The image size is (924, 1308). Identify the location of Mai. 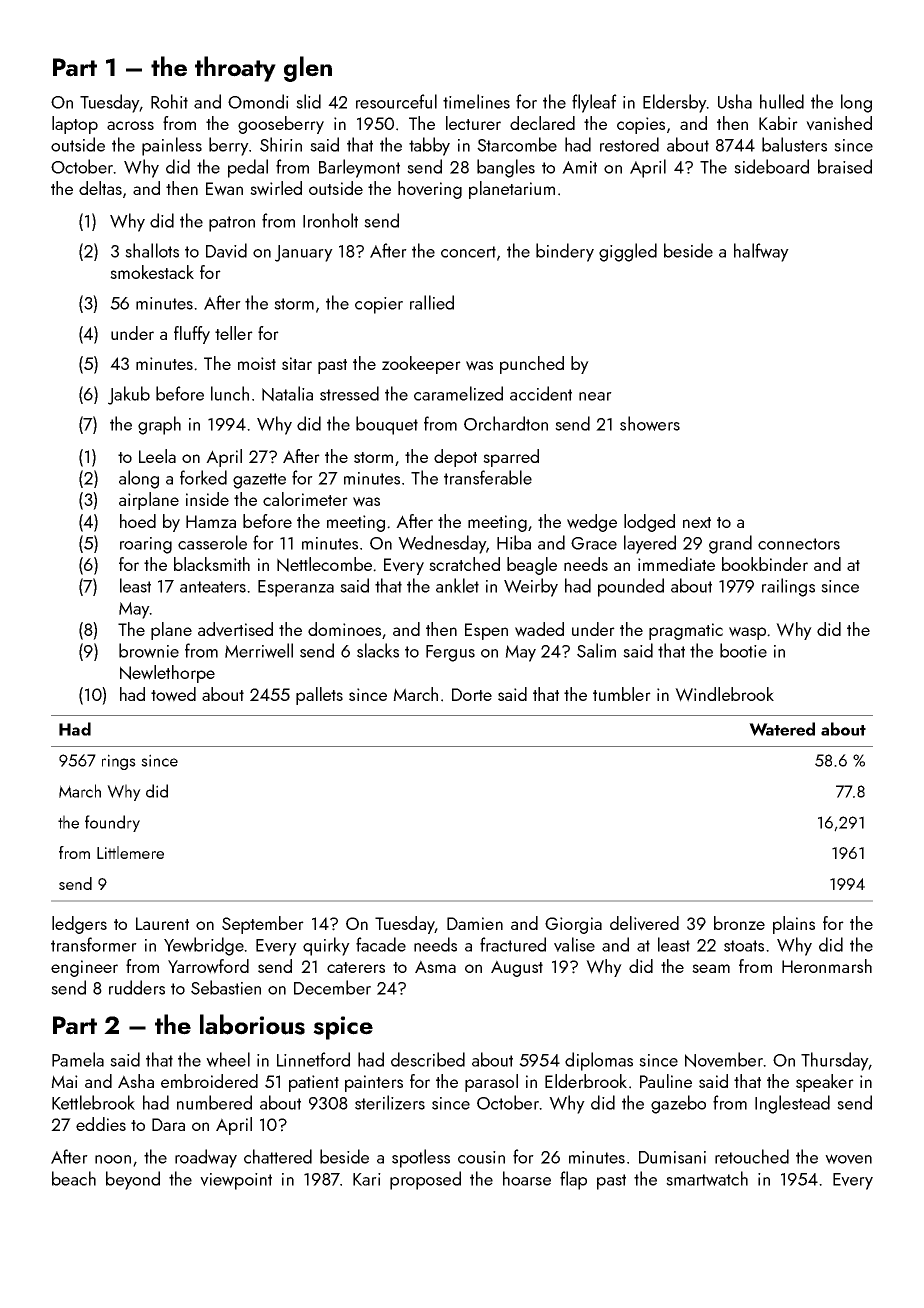
(64, 1081).
